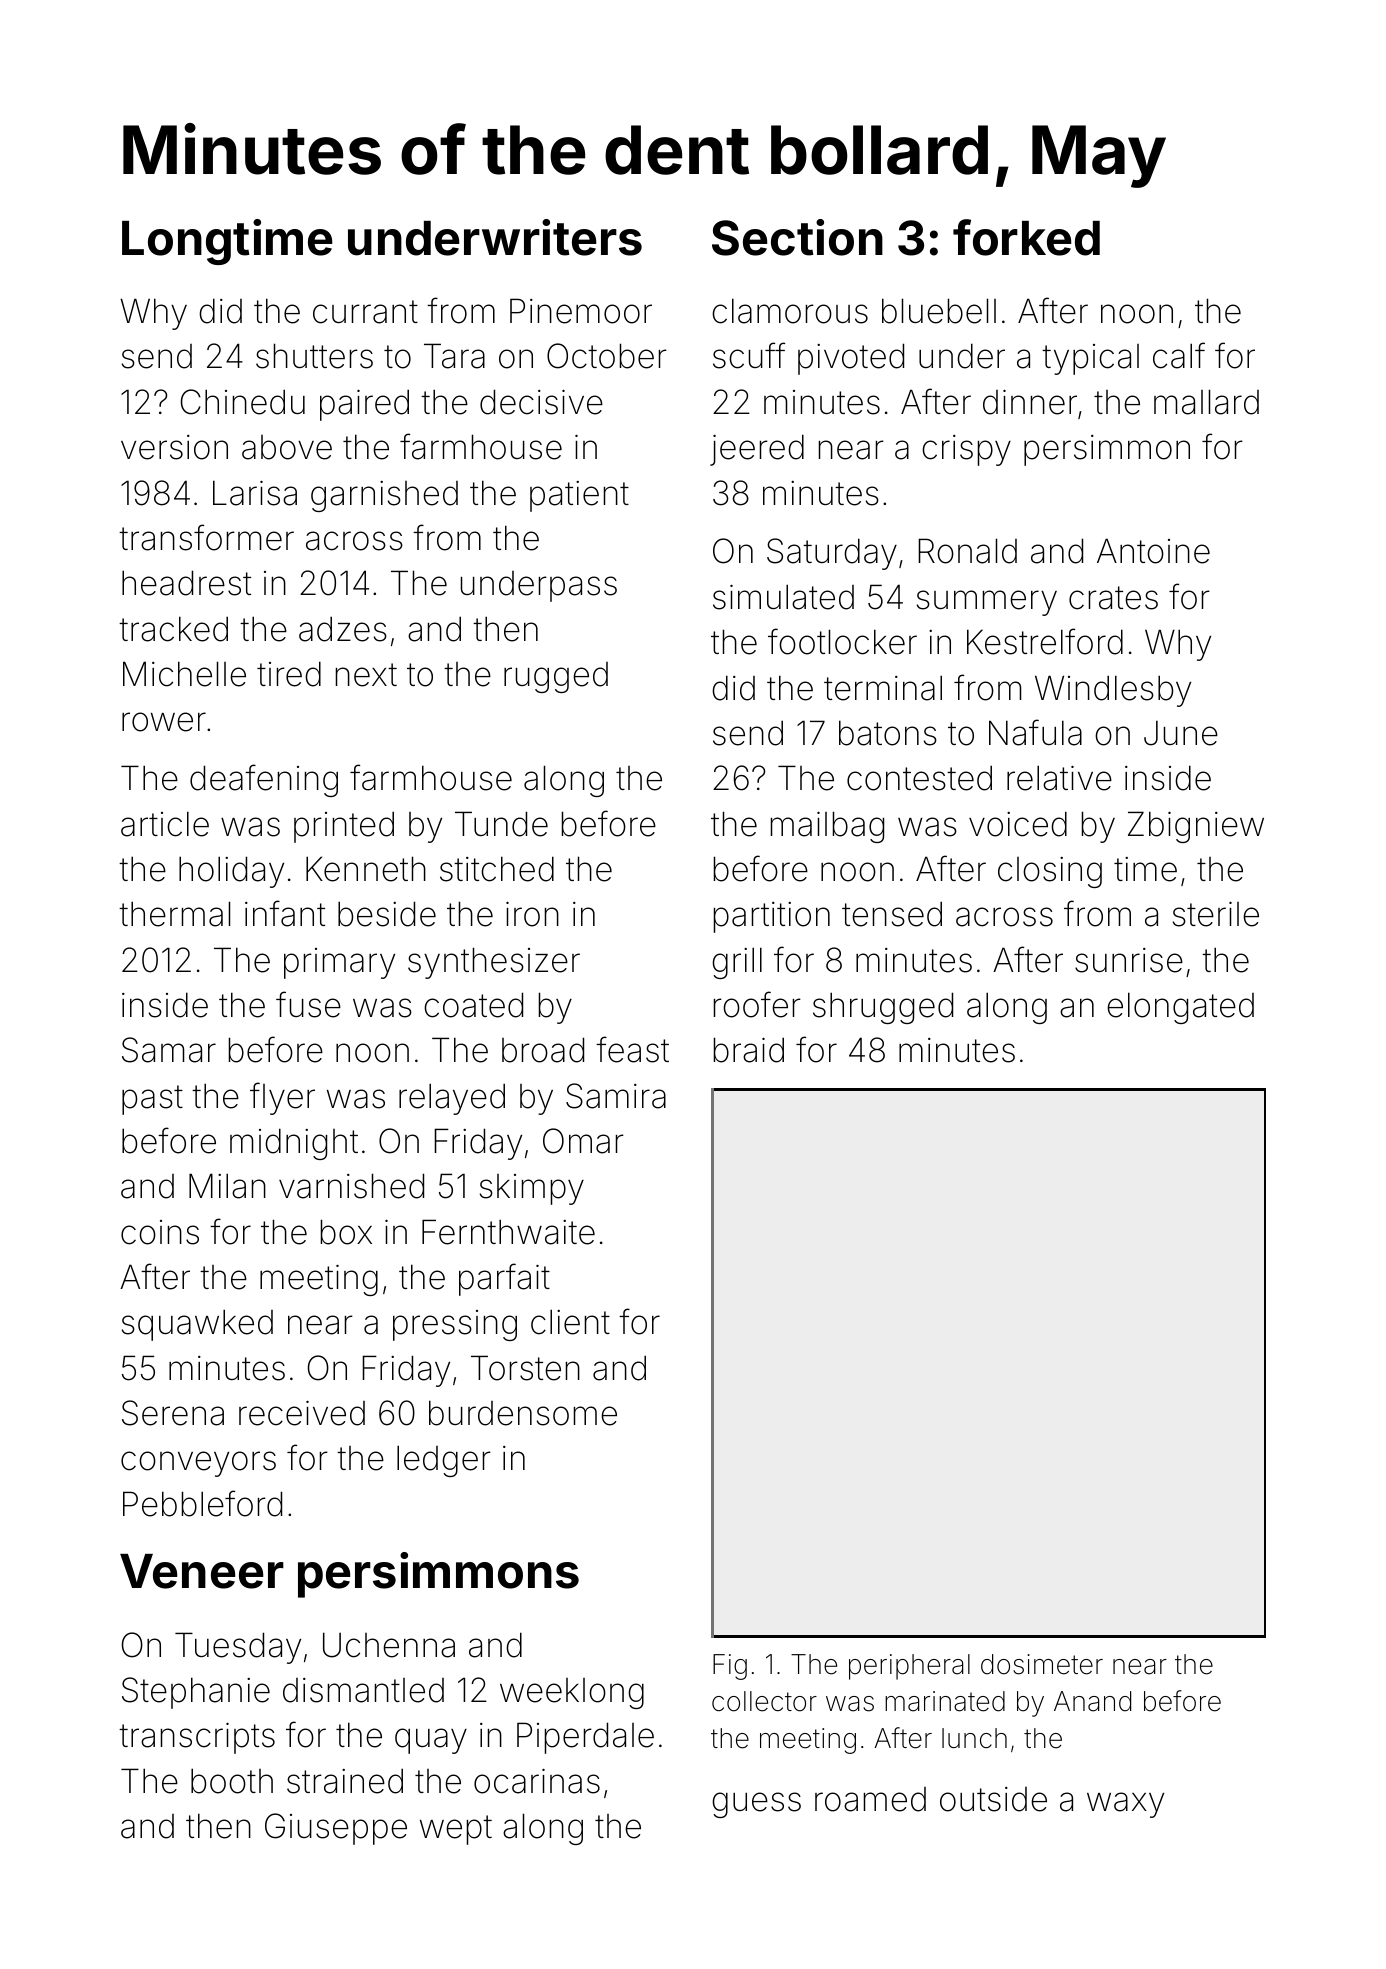 Image resolution: width=1386 pixels, height=1969 pixels. I want to click on closing, so click(1050, 872).
